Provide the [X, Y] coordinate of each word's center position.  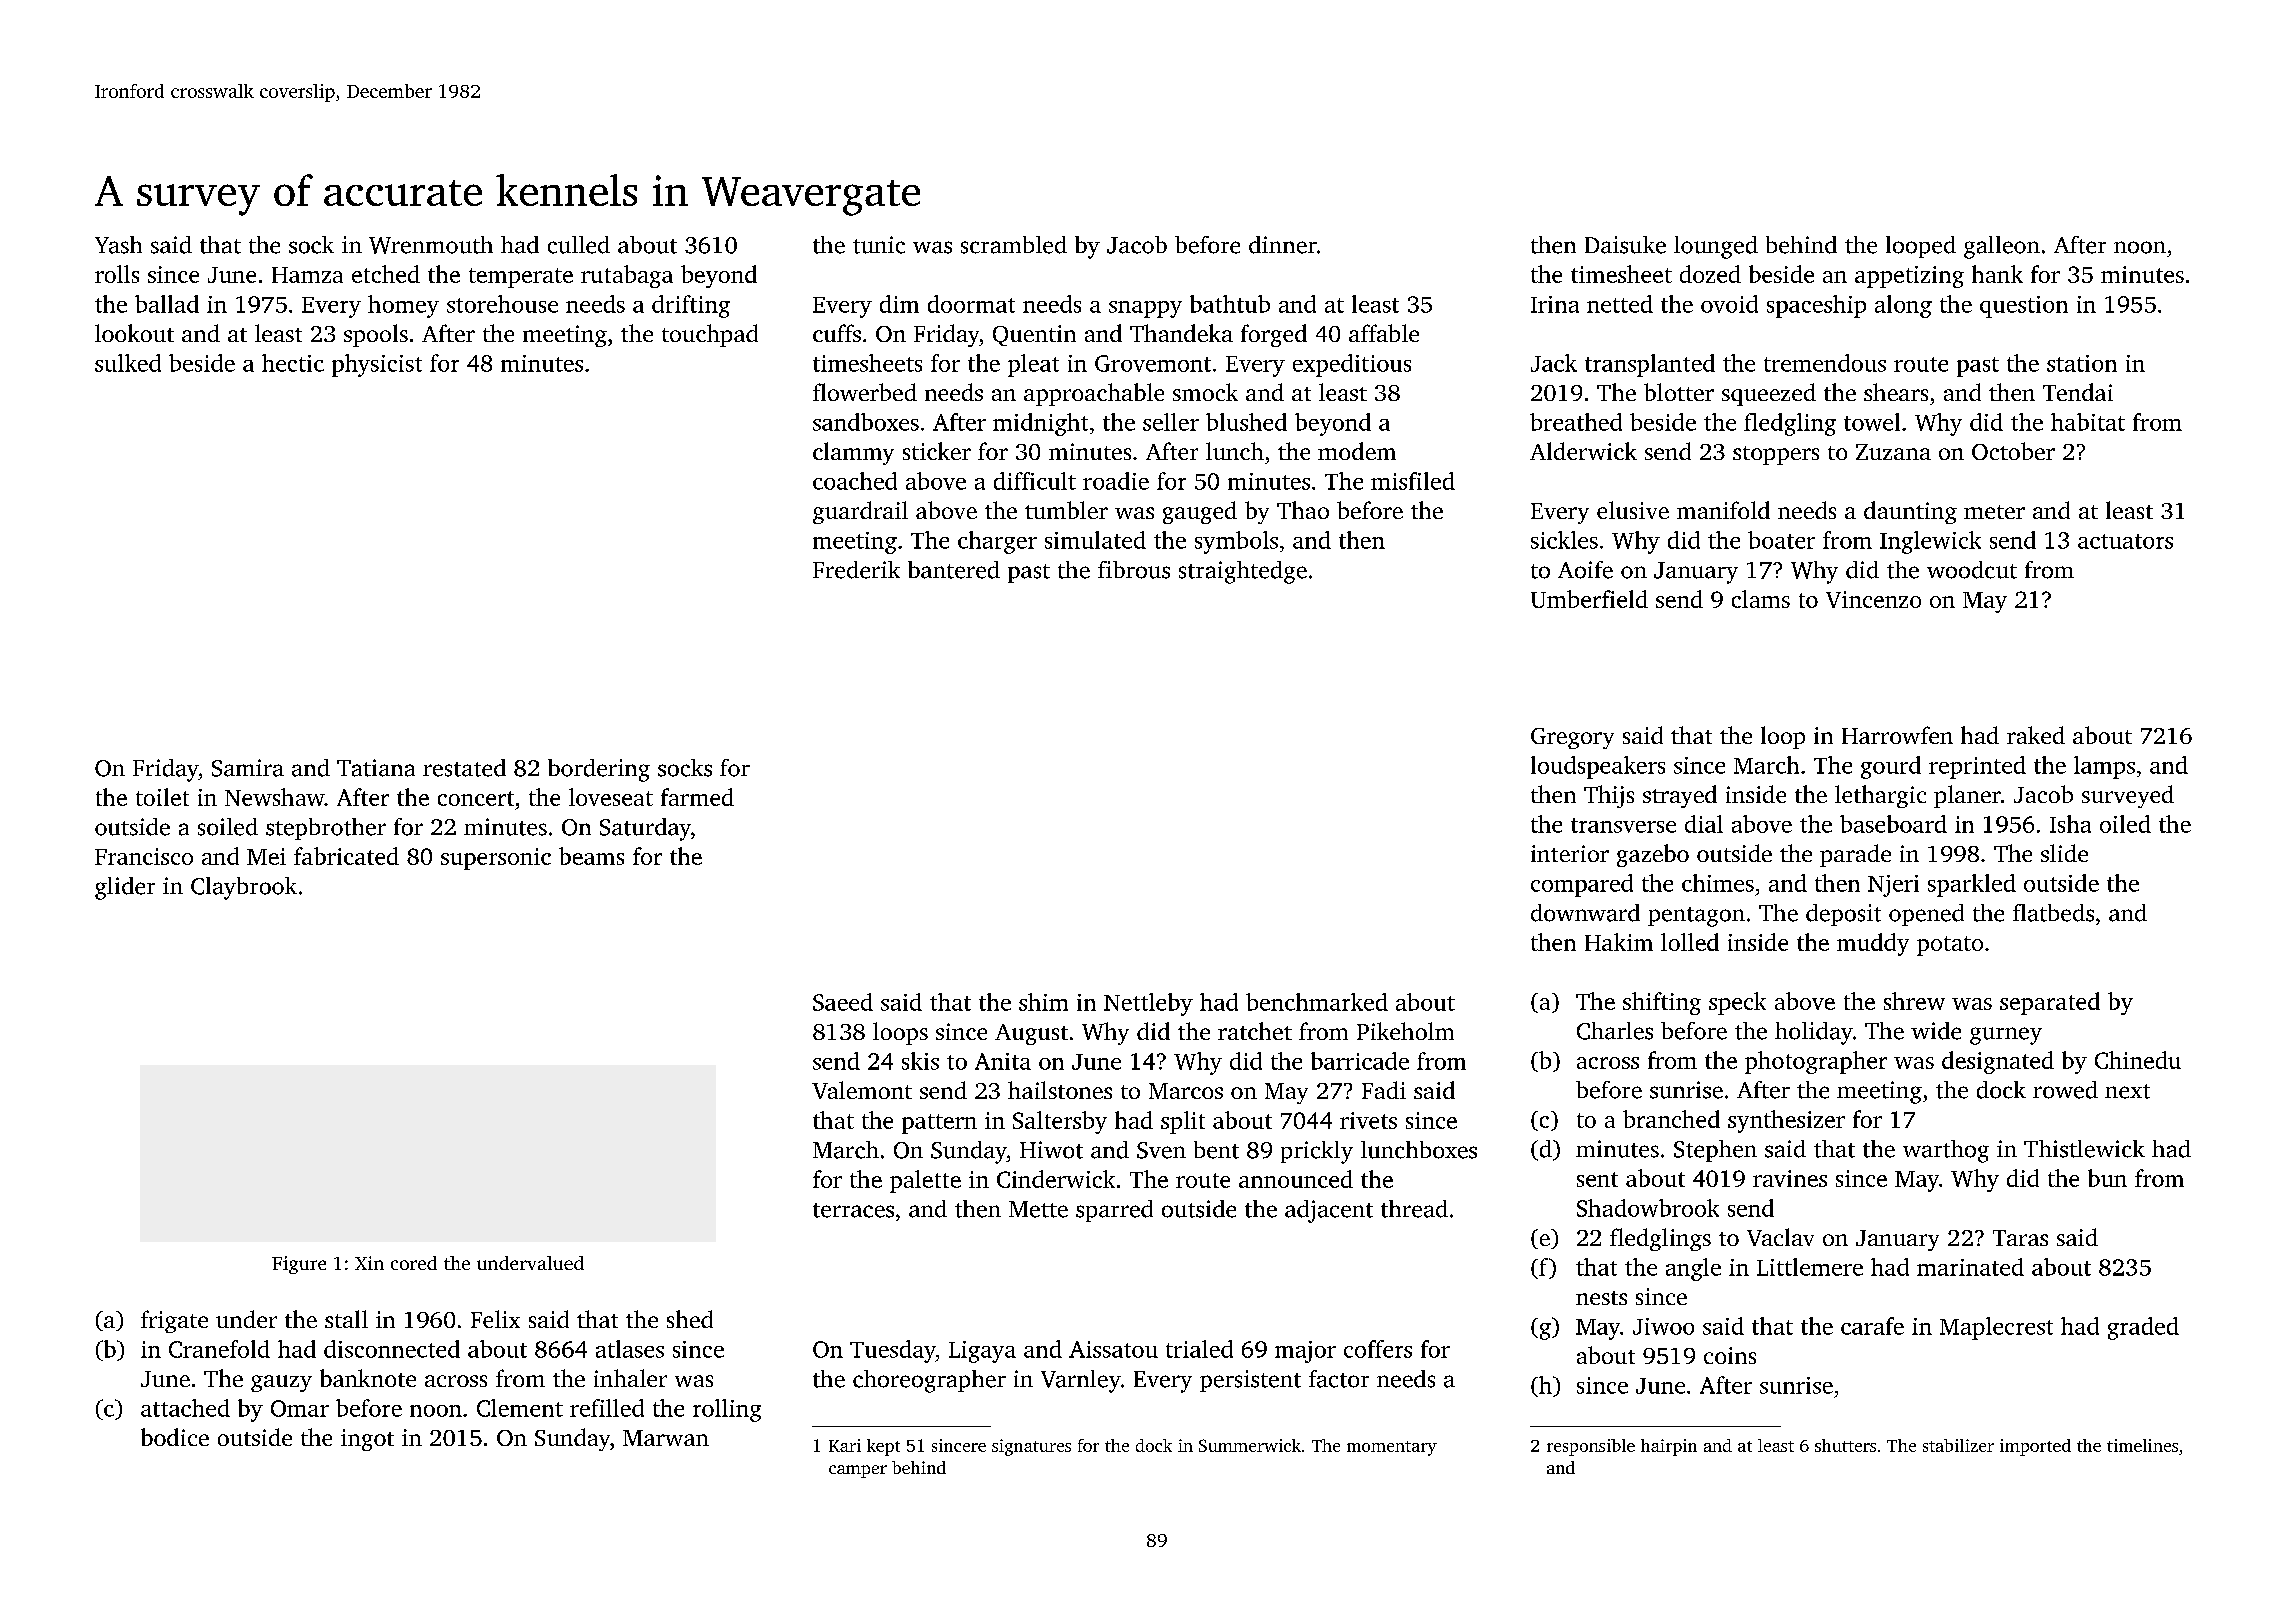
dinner [1283, 245]
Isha [2070, 824]
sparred [1114, 1211]
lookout [134, 333]
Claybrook [244, 888]
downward [1585, 913]
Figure [299, 1265]
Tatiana [376, 768]
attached [185, 1408]
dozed [1710, 274]
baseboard [1893, 824]
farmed [697, 797]
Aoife [1585, 570]
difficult [1035, 481]
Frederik [856, 570]
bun [2107, 1178]
